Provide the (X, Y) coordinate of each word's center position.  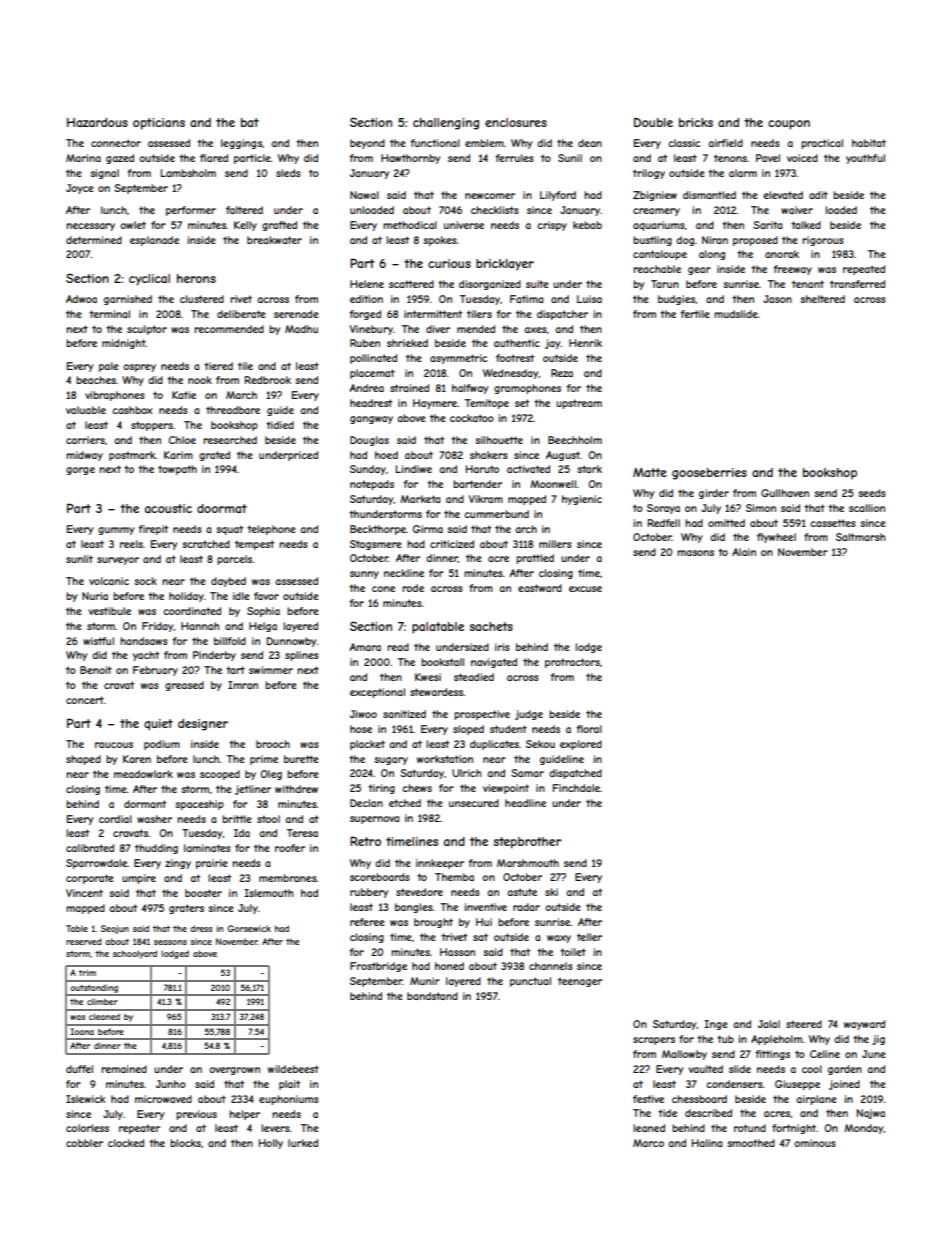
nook (200, 380)
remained (124, 1069)
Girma (427, 529)
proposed (755, 241)
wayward (864, 1025)
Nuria (95, 596)
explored (581, 745)
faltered (244, 210)
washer (154, 819)
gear (699, 271)
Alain (744, 552)
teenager (580, 982)
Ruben (365, 343)
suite (537, 284)
